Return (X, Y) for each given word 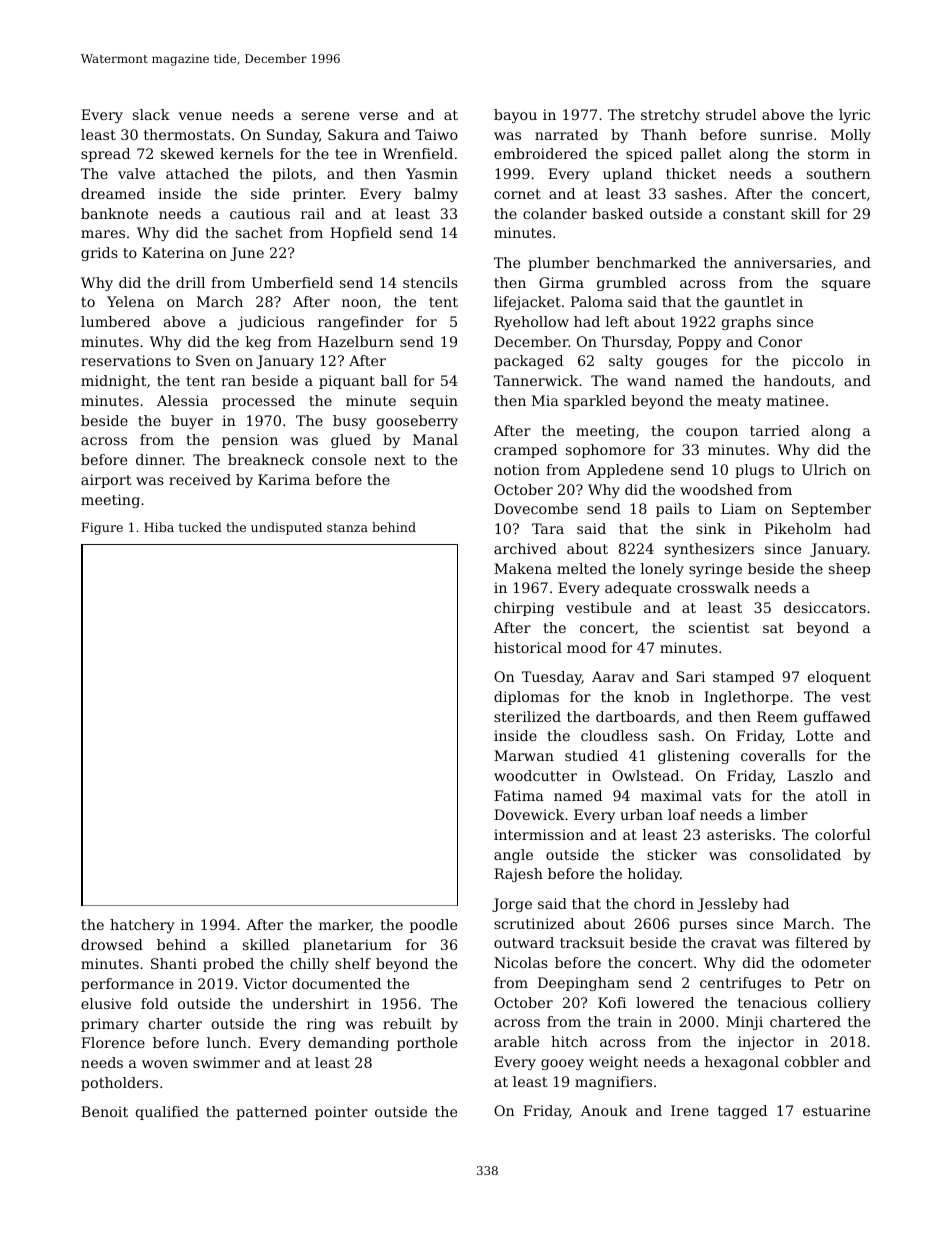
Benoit (104, 1111)
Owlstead (645, 775)
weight (613, 1063)
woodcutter (535, 775)
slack (151, 114)
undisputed (286, 528)
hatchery (142, 926)
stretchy (670, 116)
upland (627, 175)
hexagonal (742, 1063)
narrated (566, 134)
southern (839, 173)
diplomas (526, 698)
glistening (693, 757)
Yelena (131, 301)
